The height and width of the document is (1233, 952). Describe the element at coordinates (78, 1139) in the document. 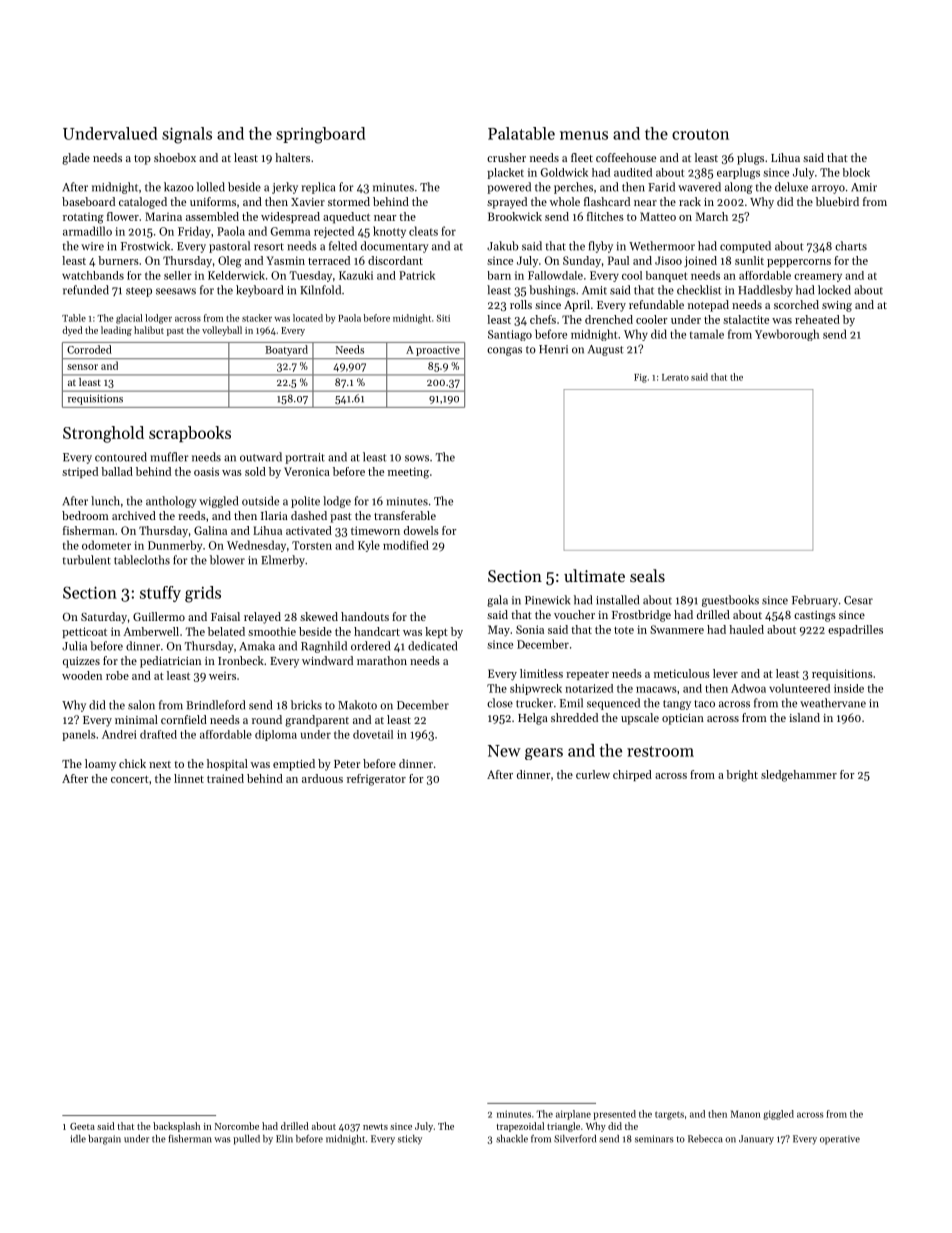

I see `idle` at that location.
